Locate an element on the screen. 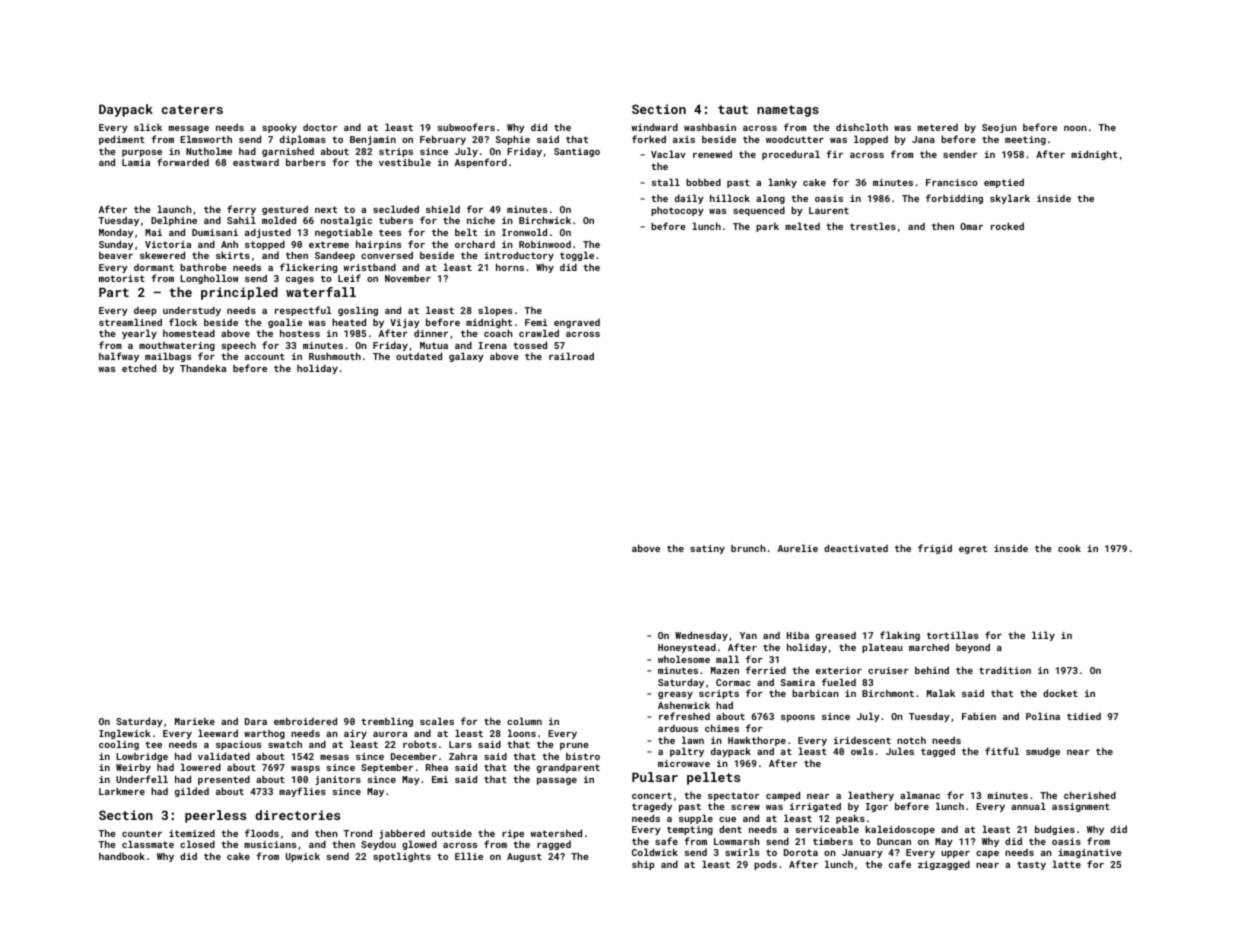 The image size is (1233, 952). caterers is located at coordinates (192, 109).
